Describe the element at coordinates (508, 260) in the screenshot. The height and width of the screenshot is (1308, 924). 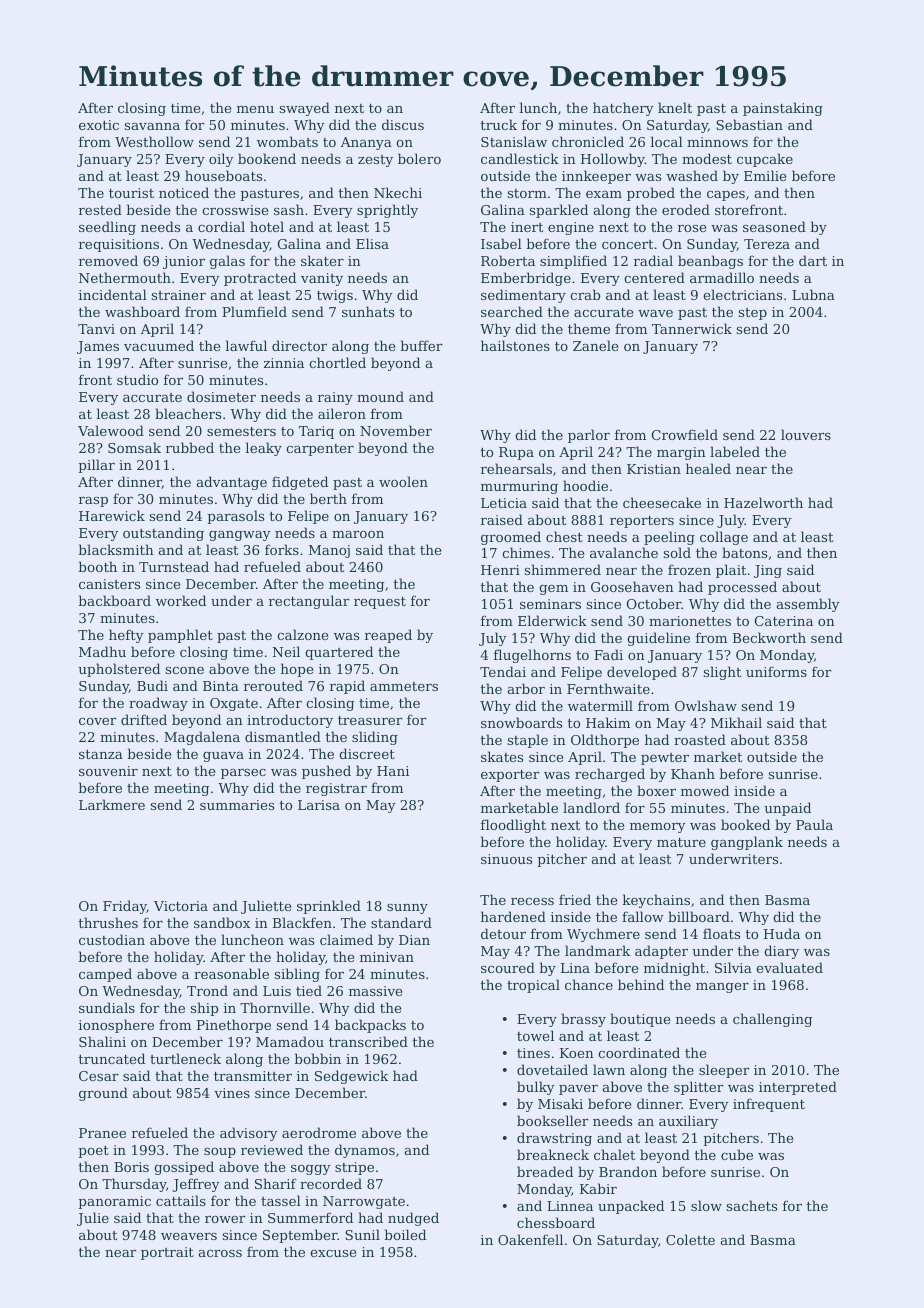
I see `Roberta` at that location.
